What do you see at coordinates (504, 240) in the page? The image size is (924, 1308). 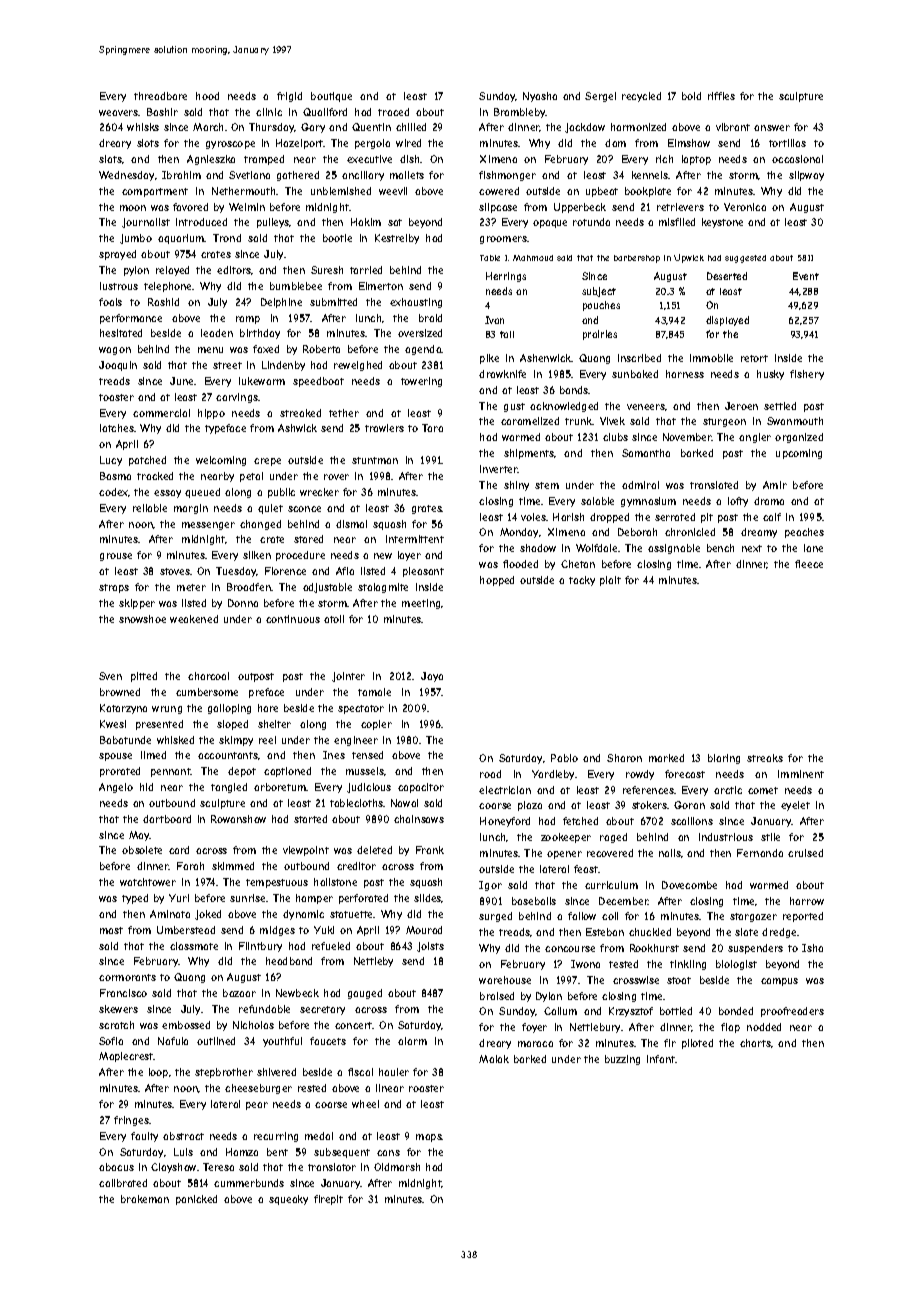 I see `groomers` at bounding box center [504, 240].
